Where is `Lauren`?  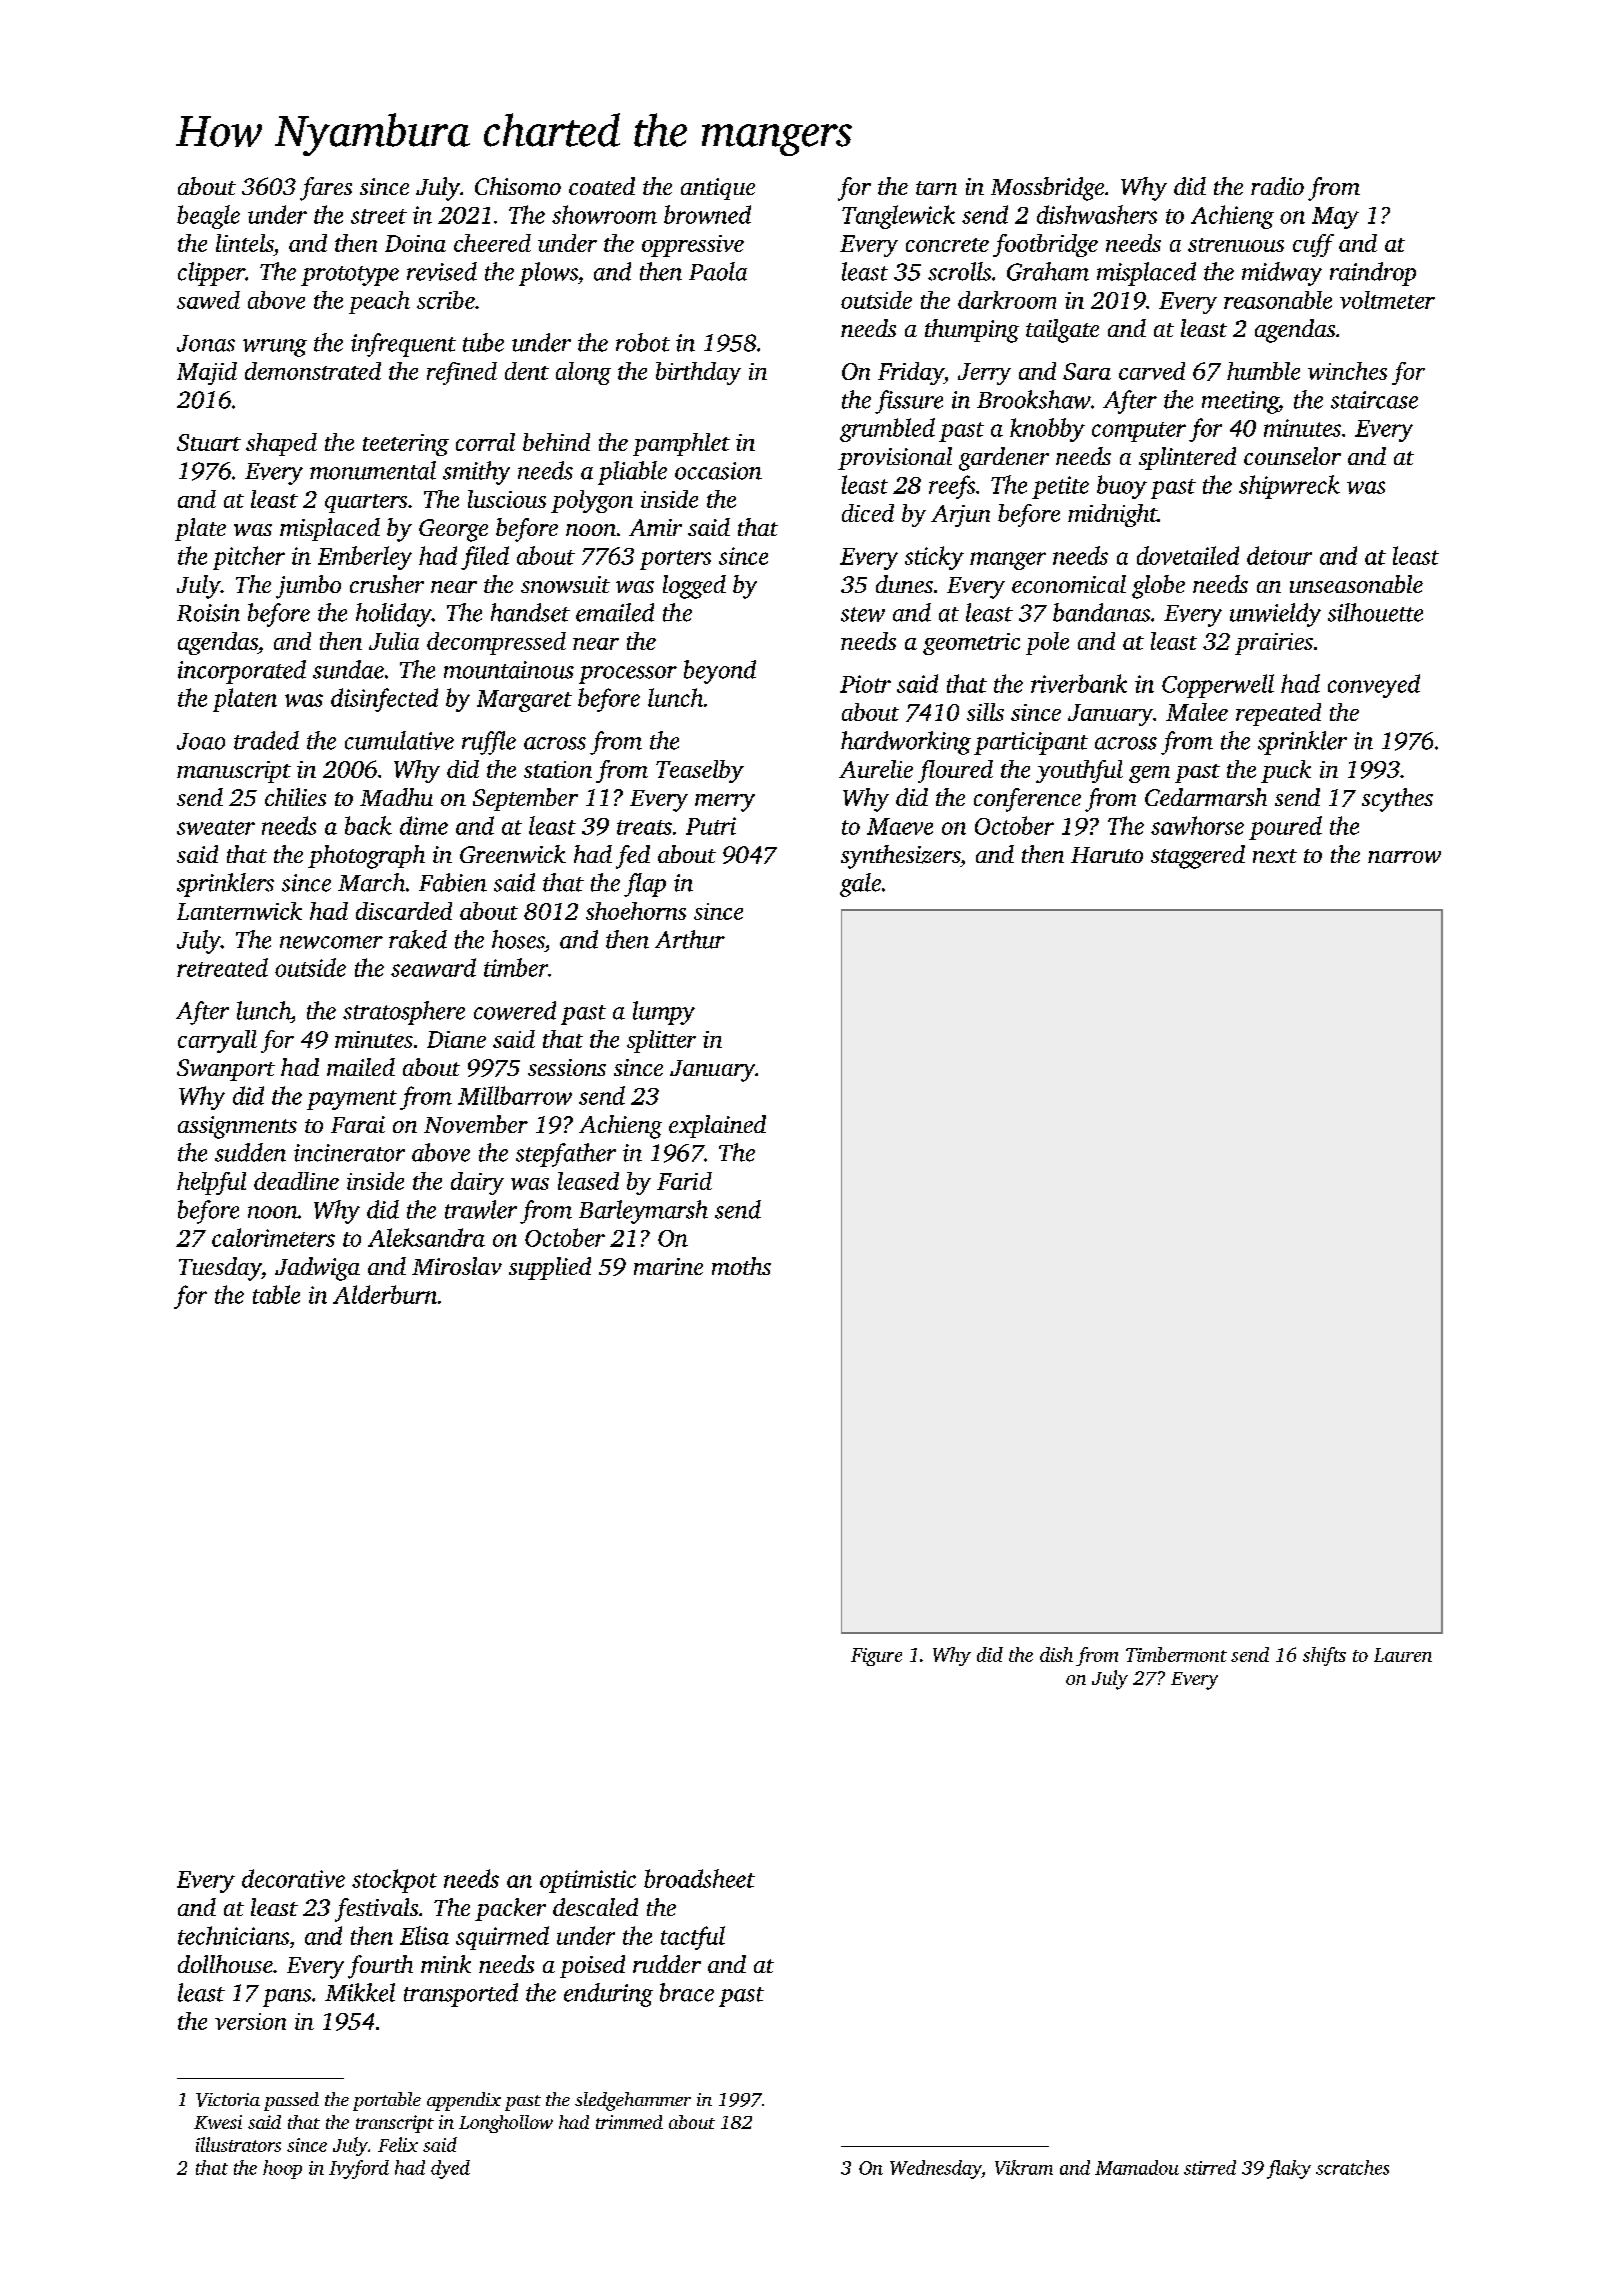 Lauren is located at coordinates (1403, 1655).
